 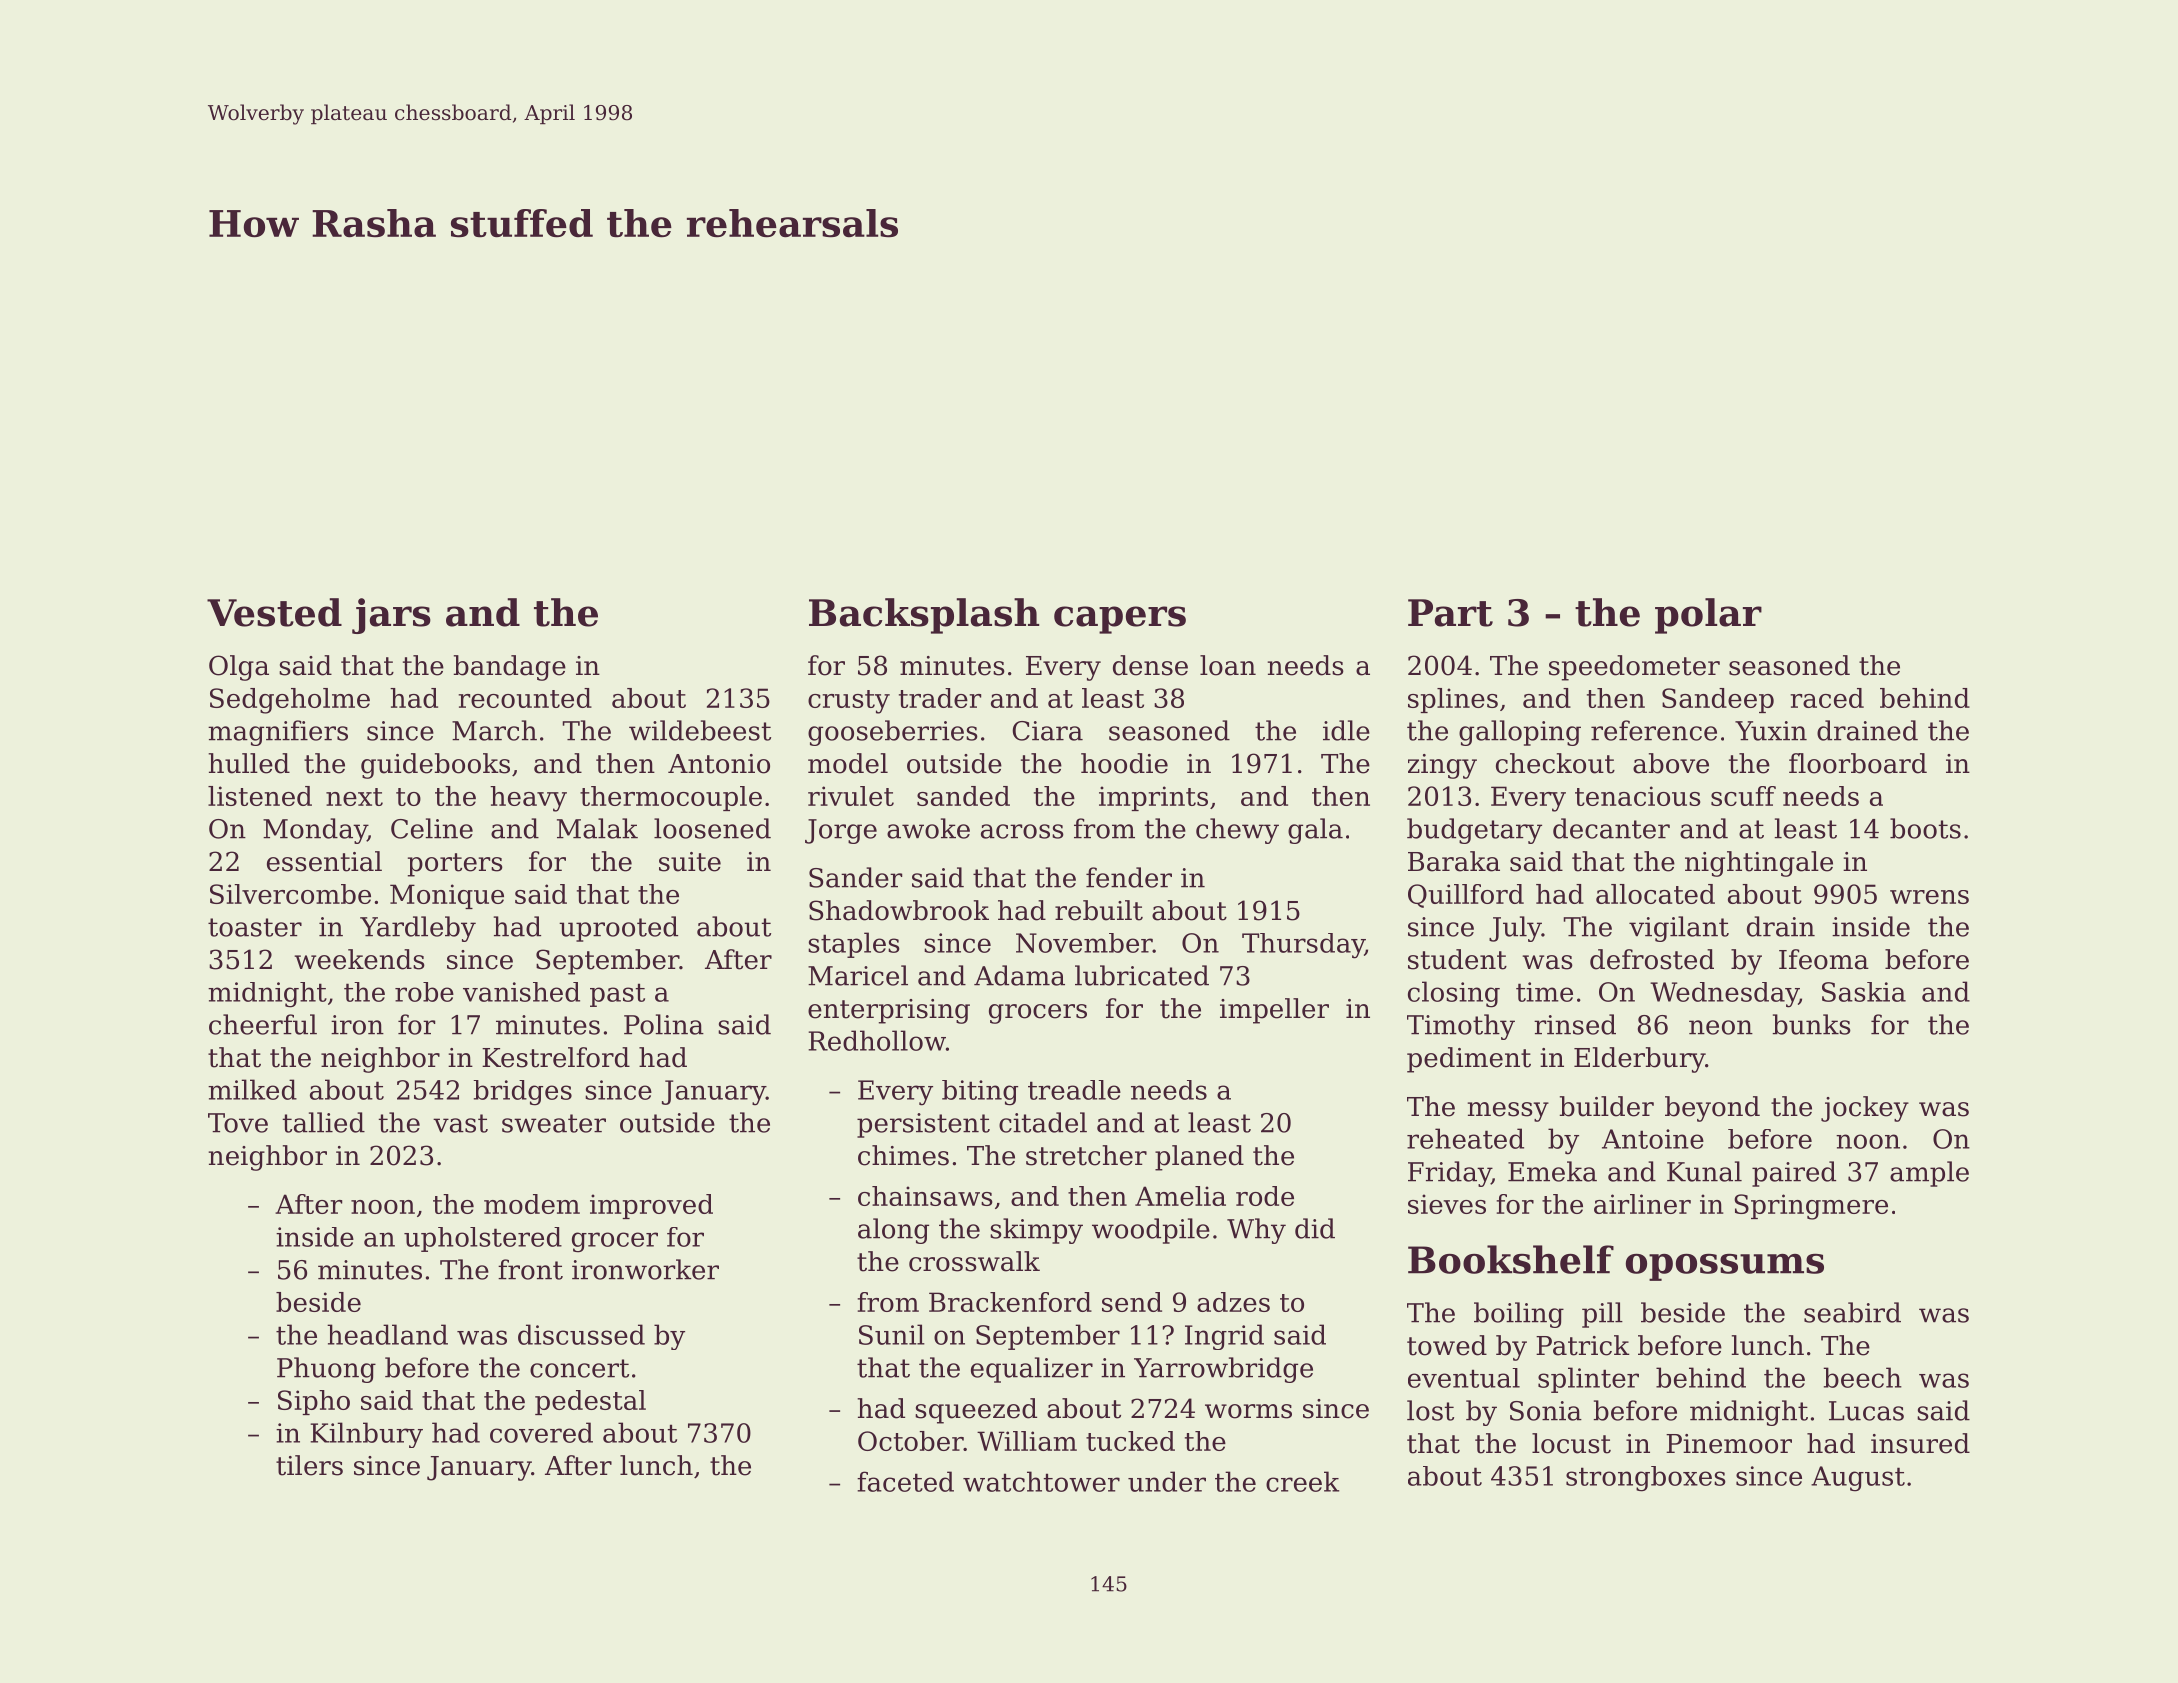 I want to click on covered, so click(x=541, y=1432).
